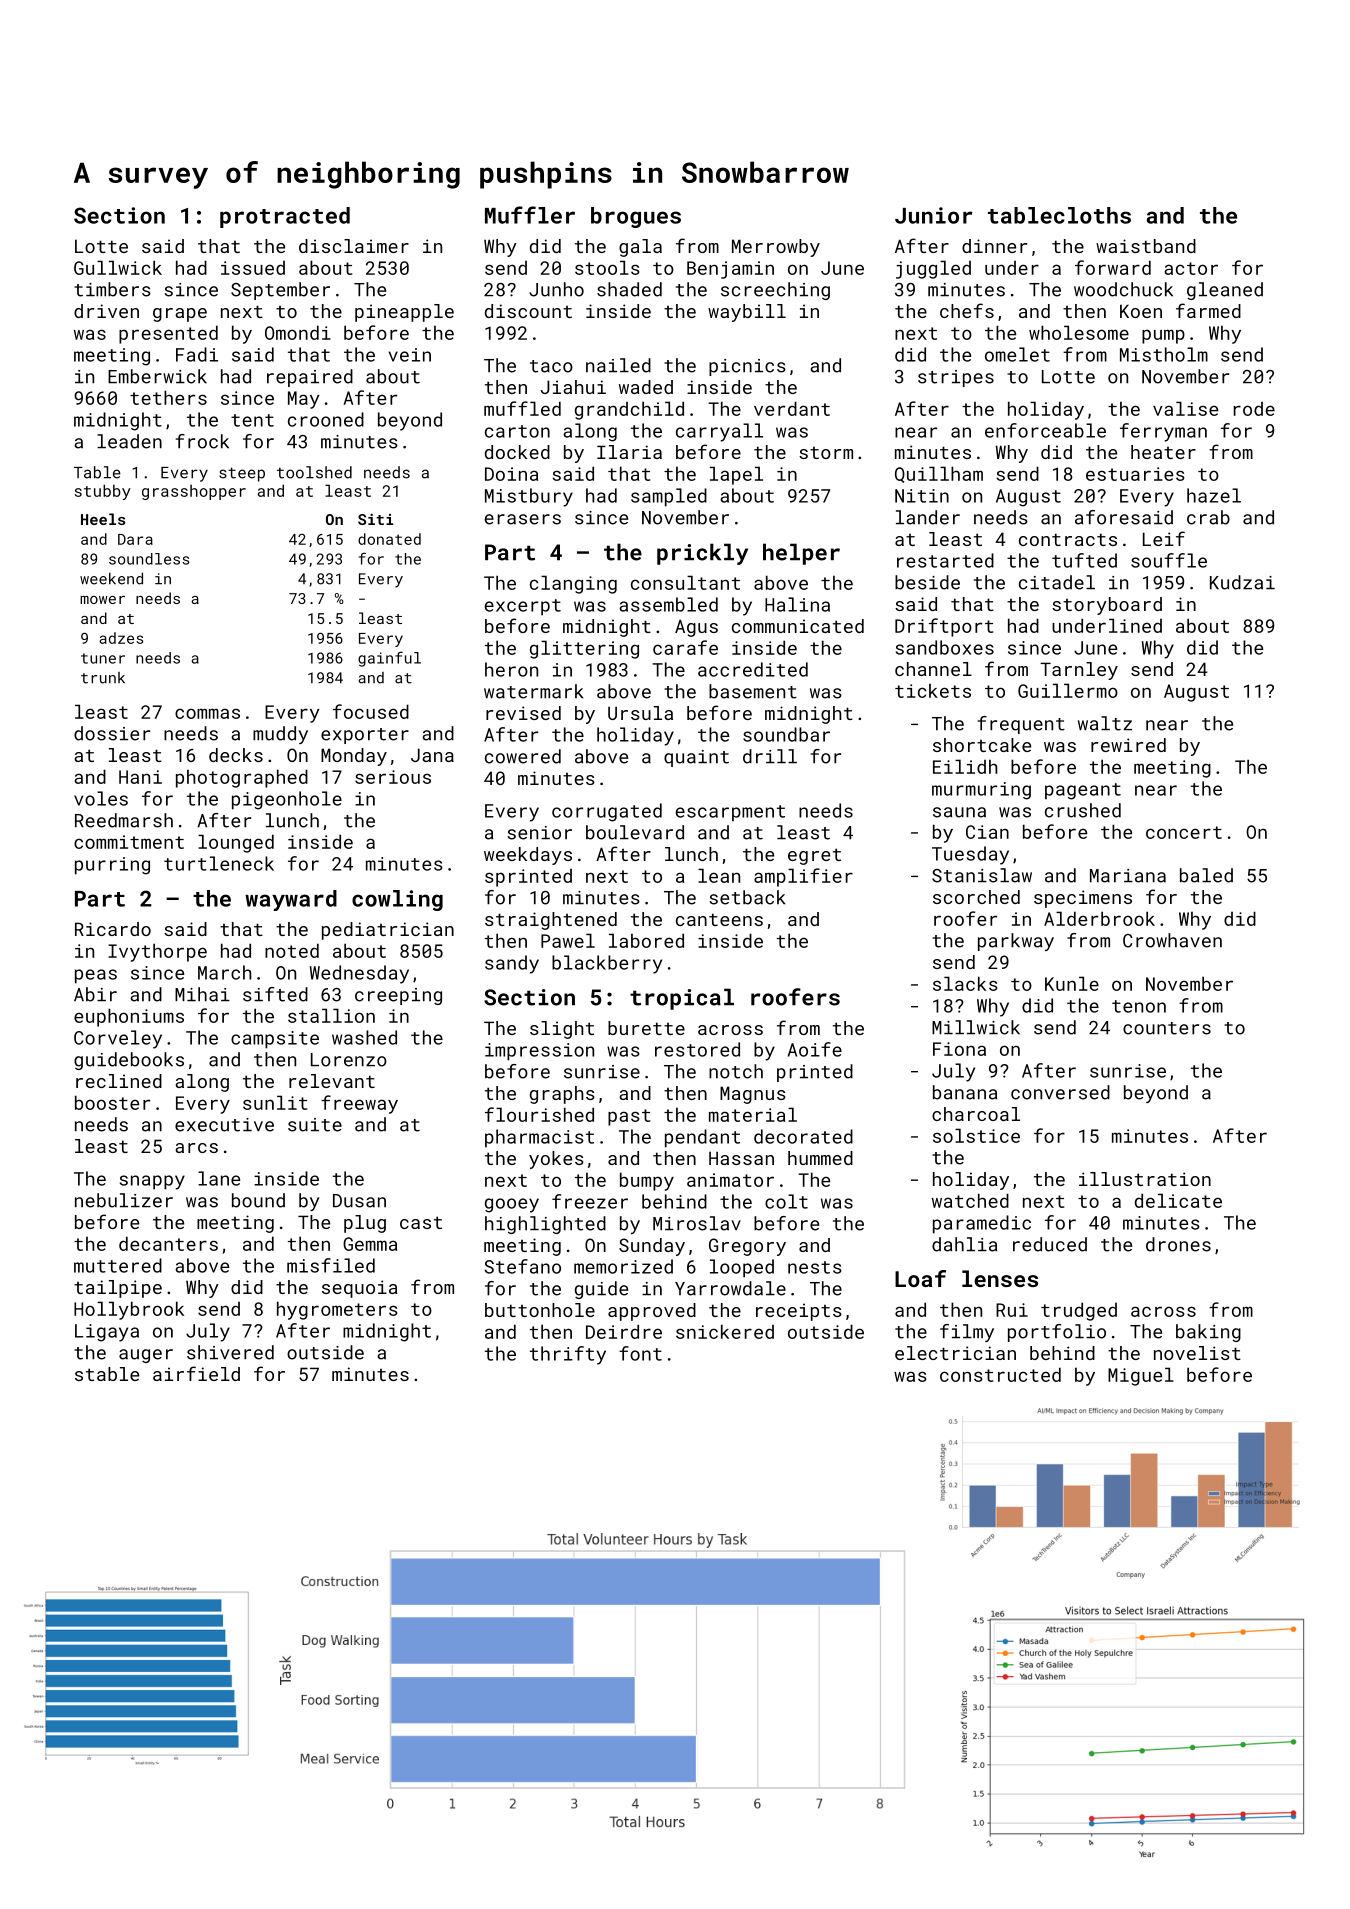  What do you see at coordinates (939, 474) in the screenshot?
I see `Quillham` at bounding box center [939, 474].
